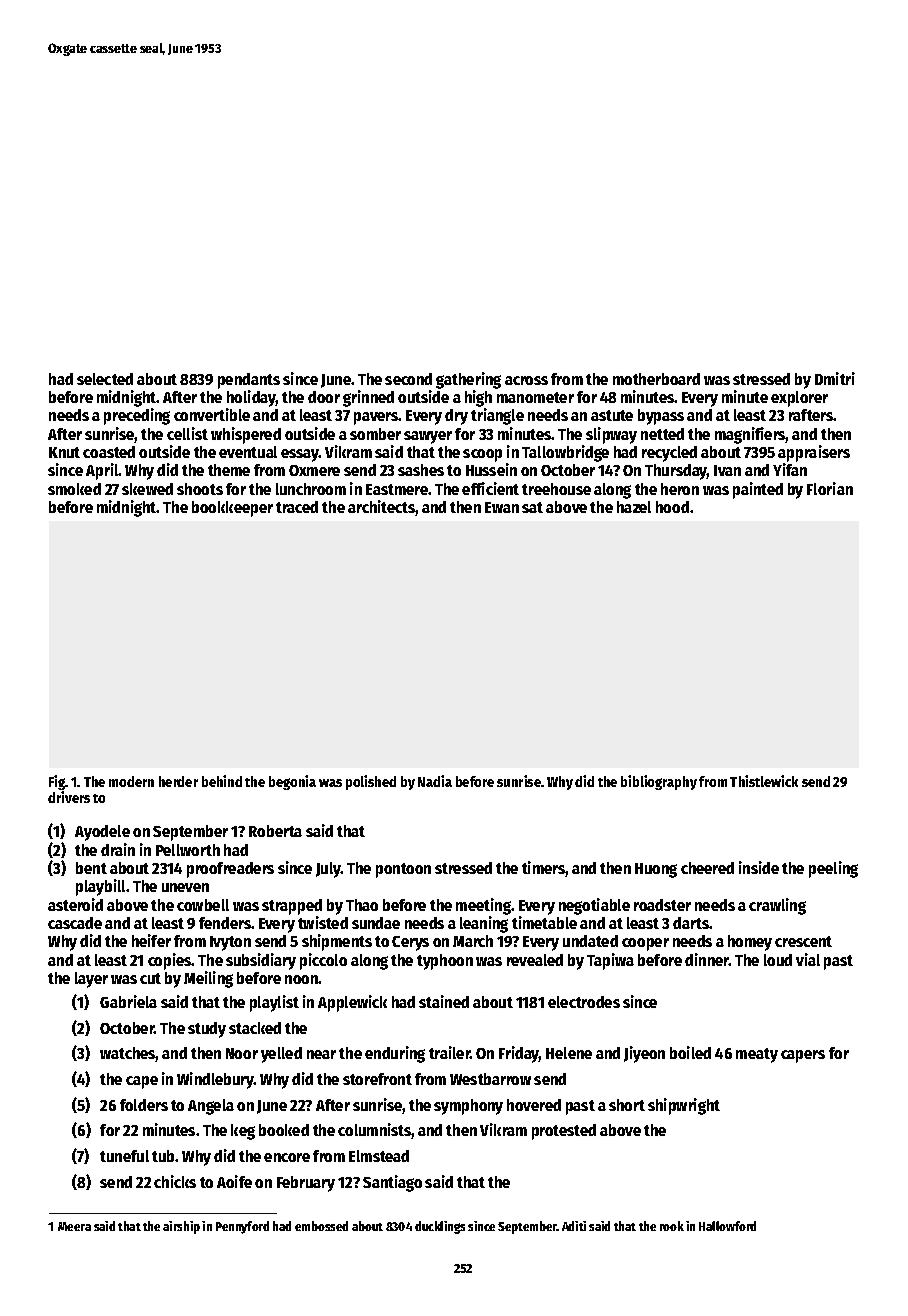  Describe the element at coordinates (440, 1227) in the page. I see `ducklings` at that location.
